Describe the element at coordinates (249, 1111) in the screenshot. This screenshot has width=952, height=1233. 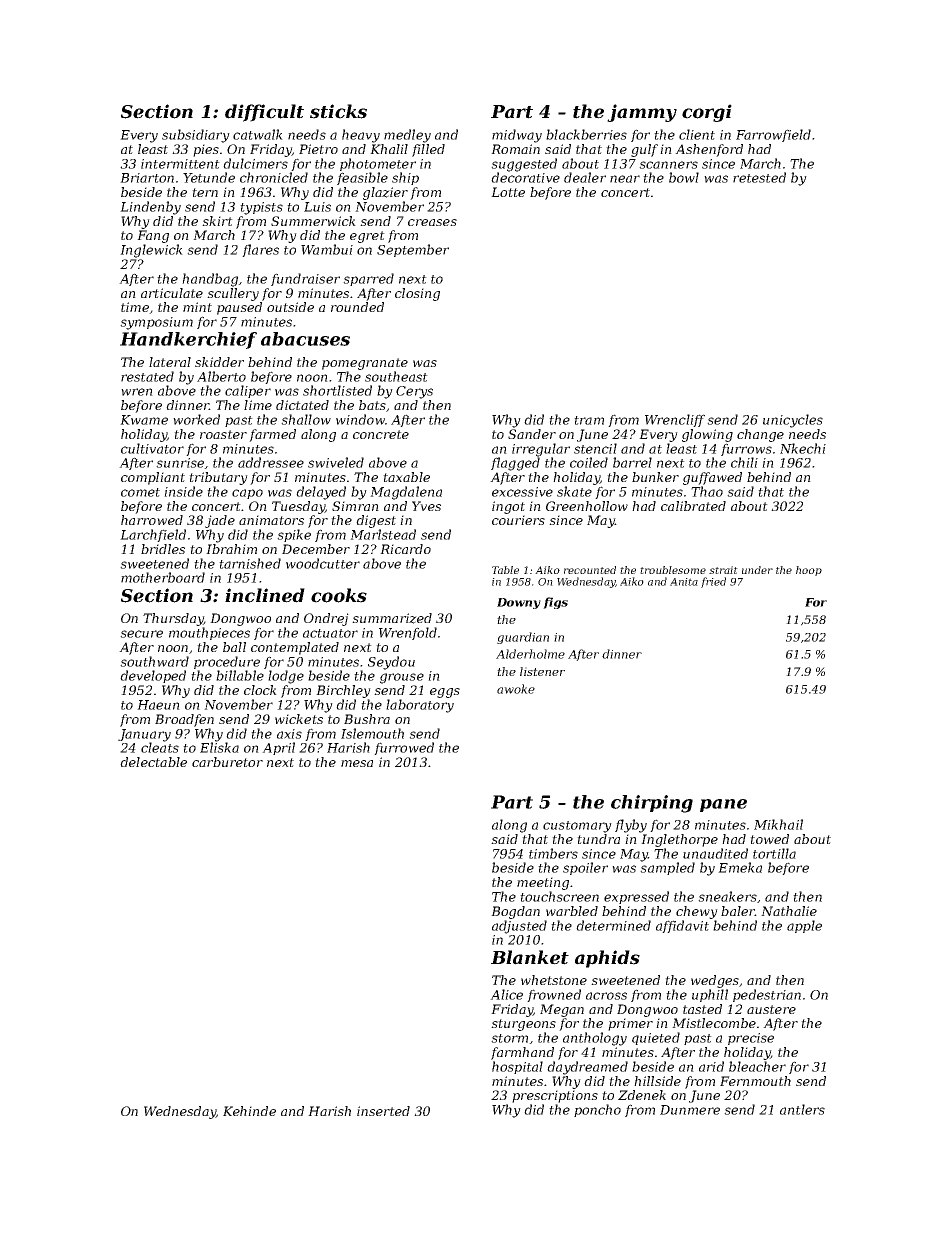
I see `Kehinde` at that location.
